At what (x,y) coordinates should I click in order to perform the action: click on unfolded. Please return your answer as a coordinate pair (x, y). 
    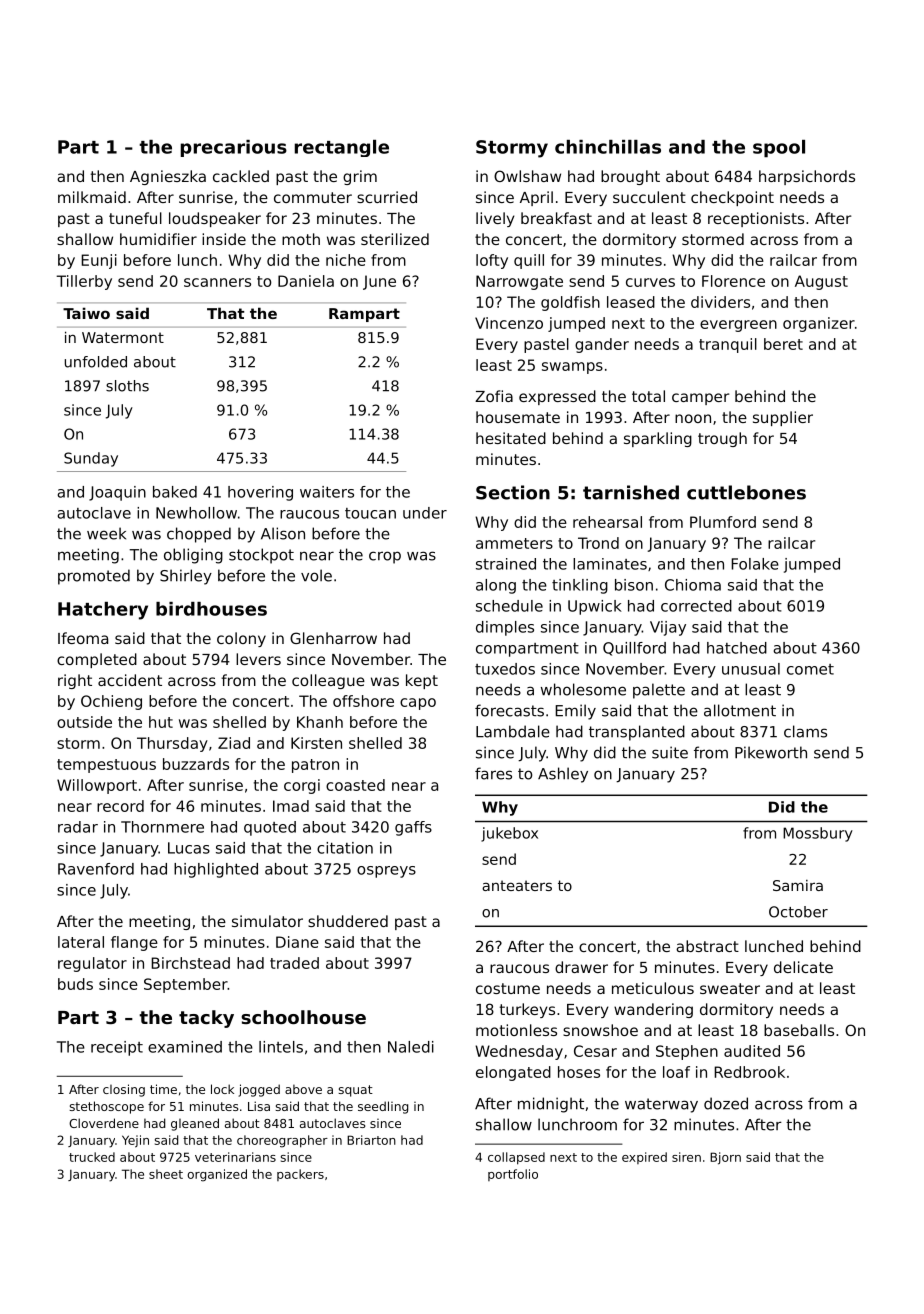
    Looking at the image, I should click on (96, 362).
